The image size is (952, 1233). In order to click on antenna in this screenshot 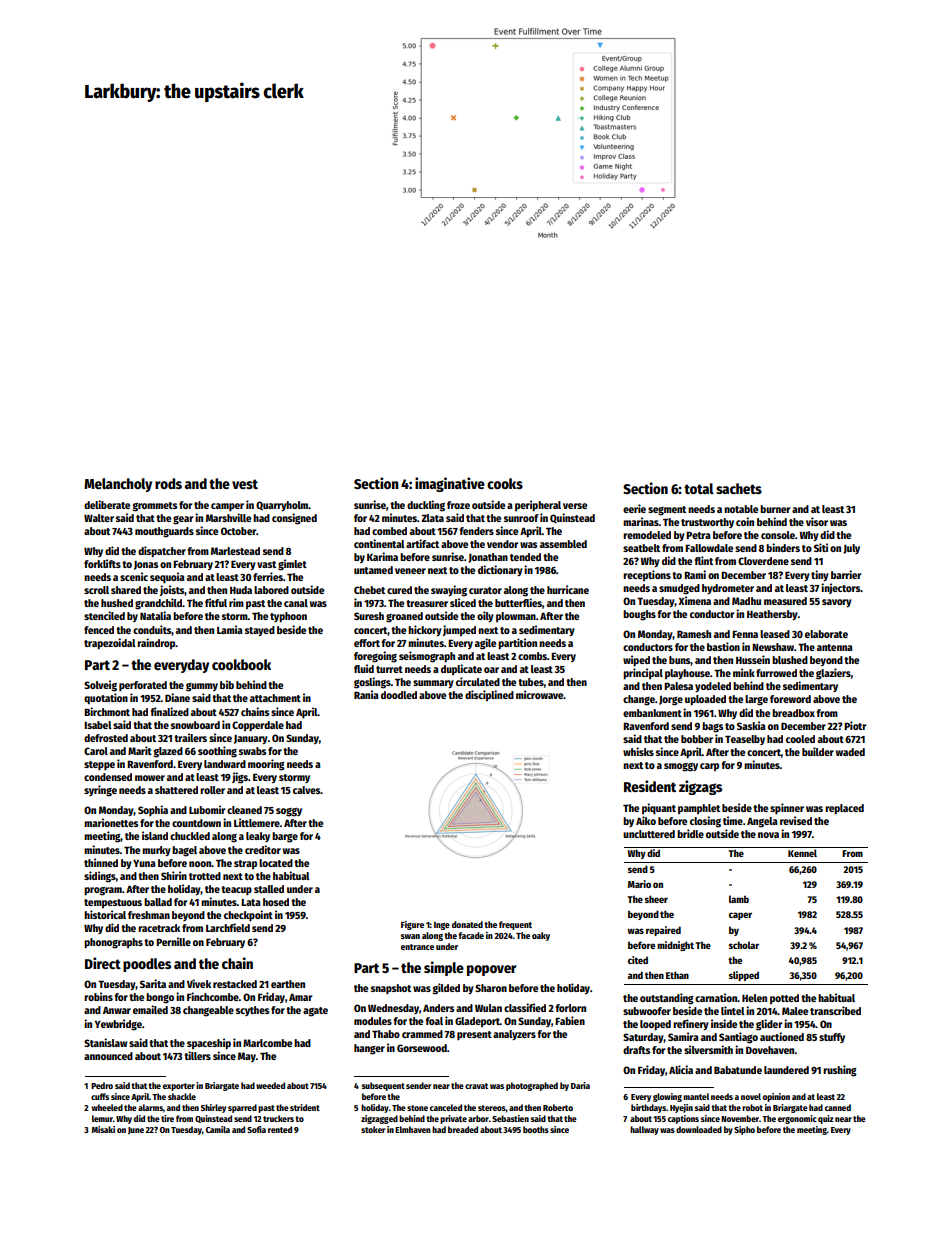, I will do `click(835, 647)`.
